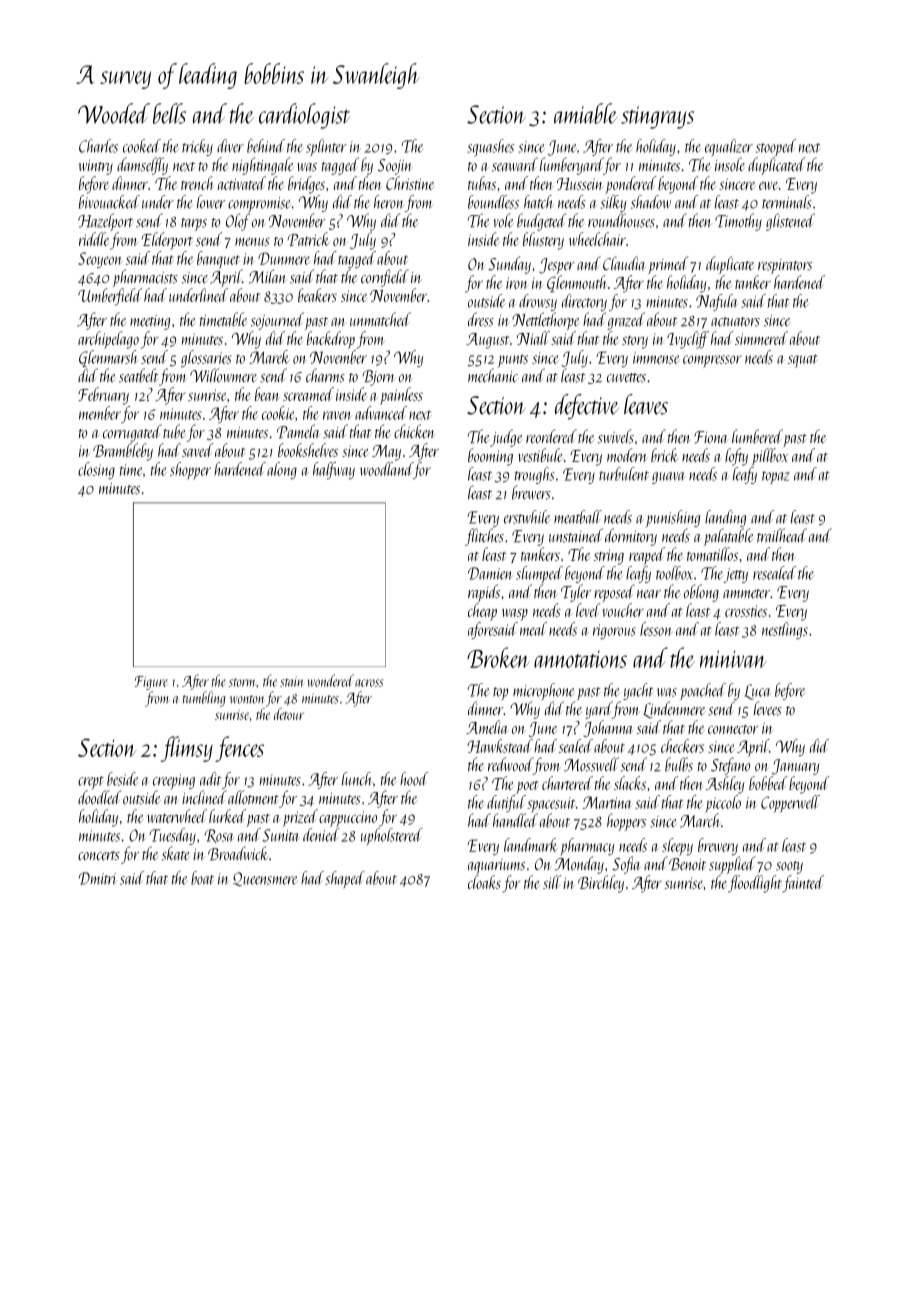  What do you see at coordinates (585, 113) in the screenshot?
I see `amiable` at bounding box center [585, 113].
